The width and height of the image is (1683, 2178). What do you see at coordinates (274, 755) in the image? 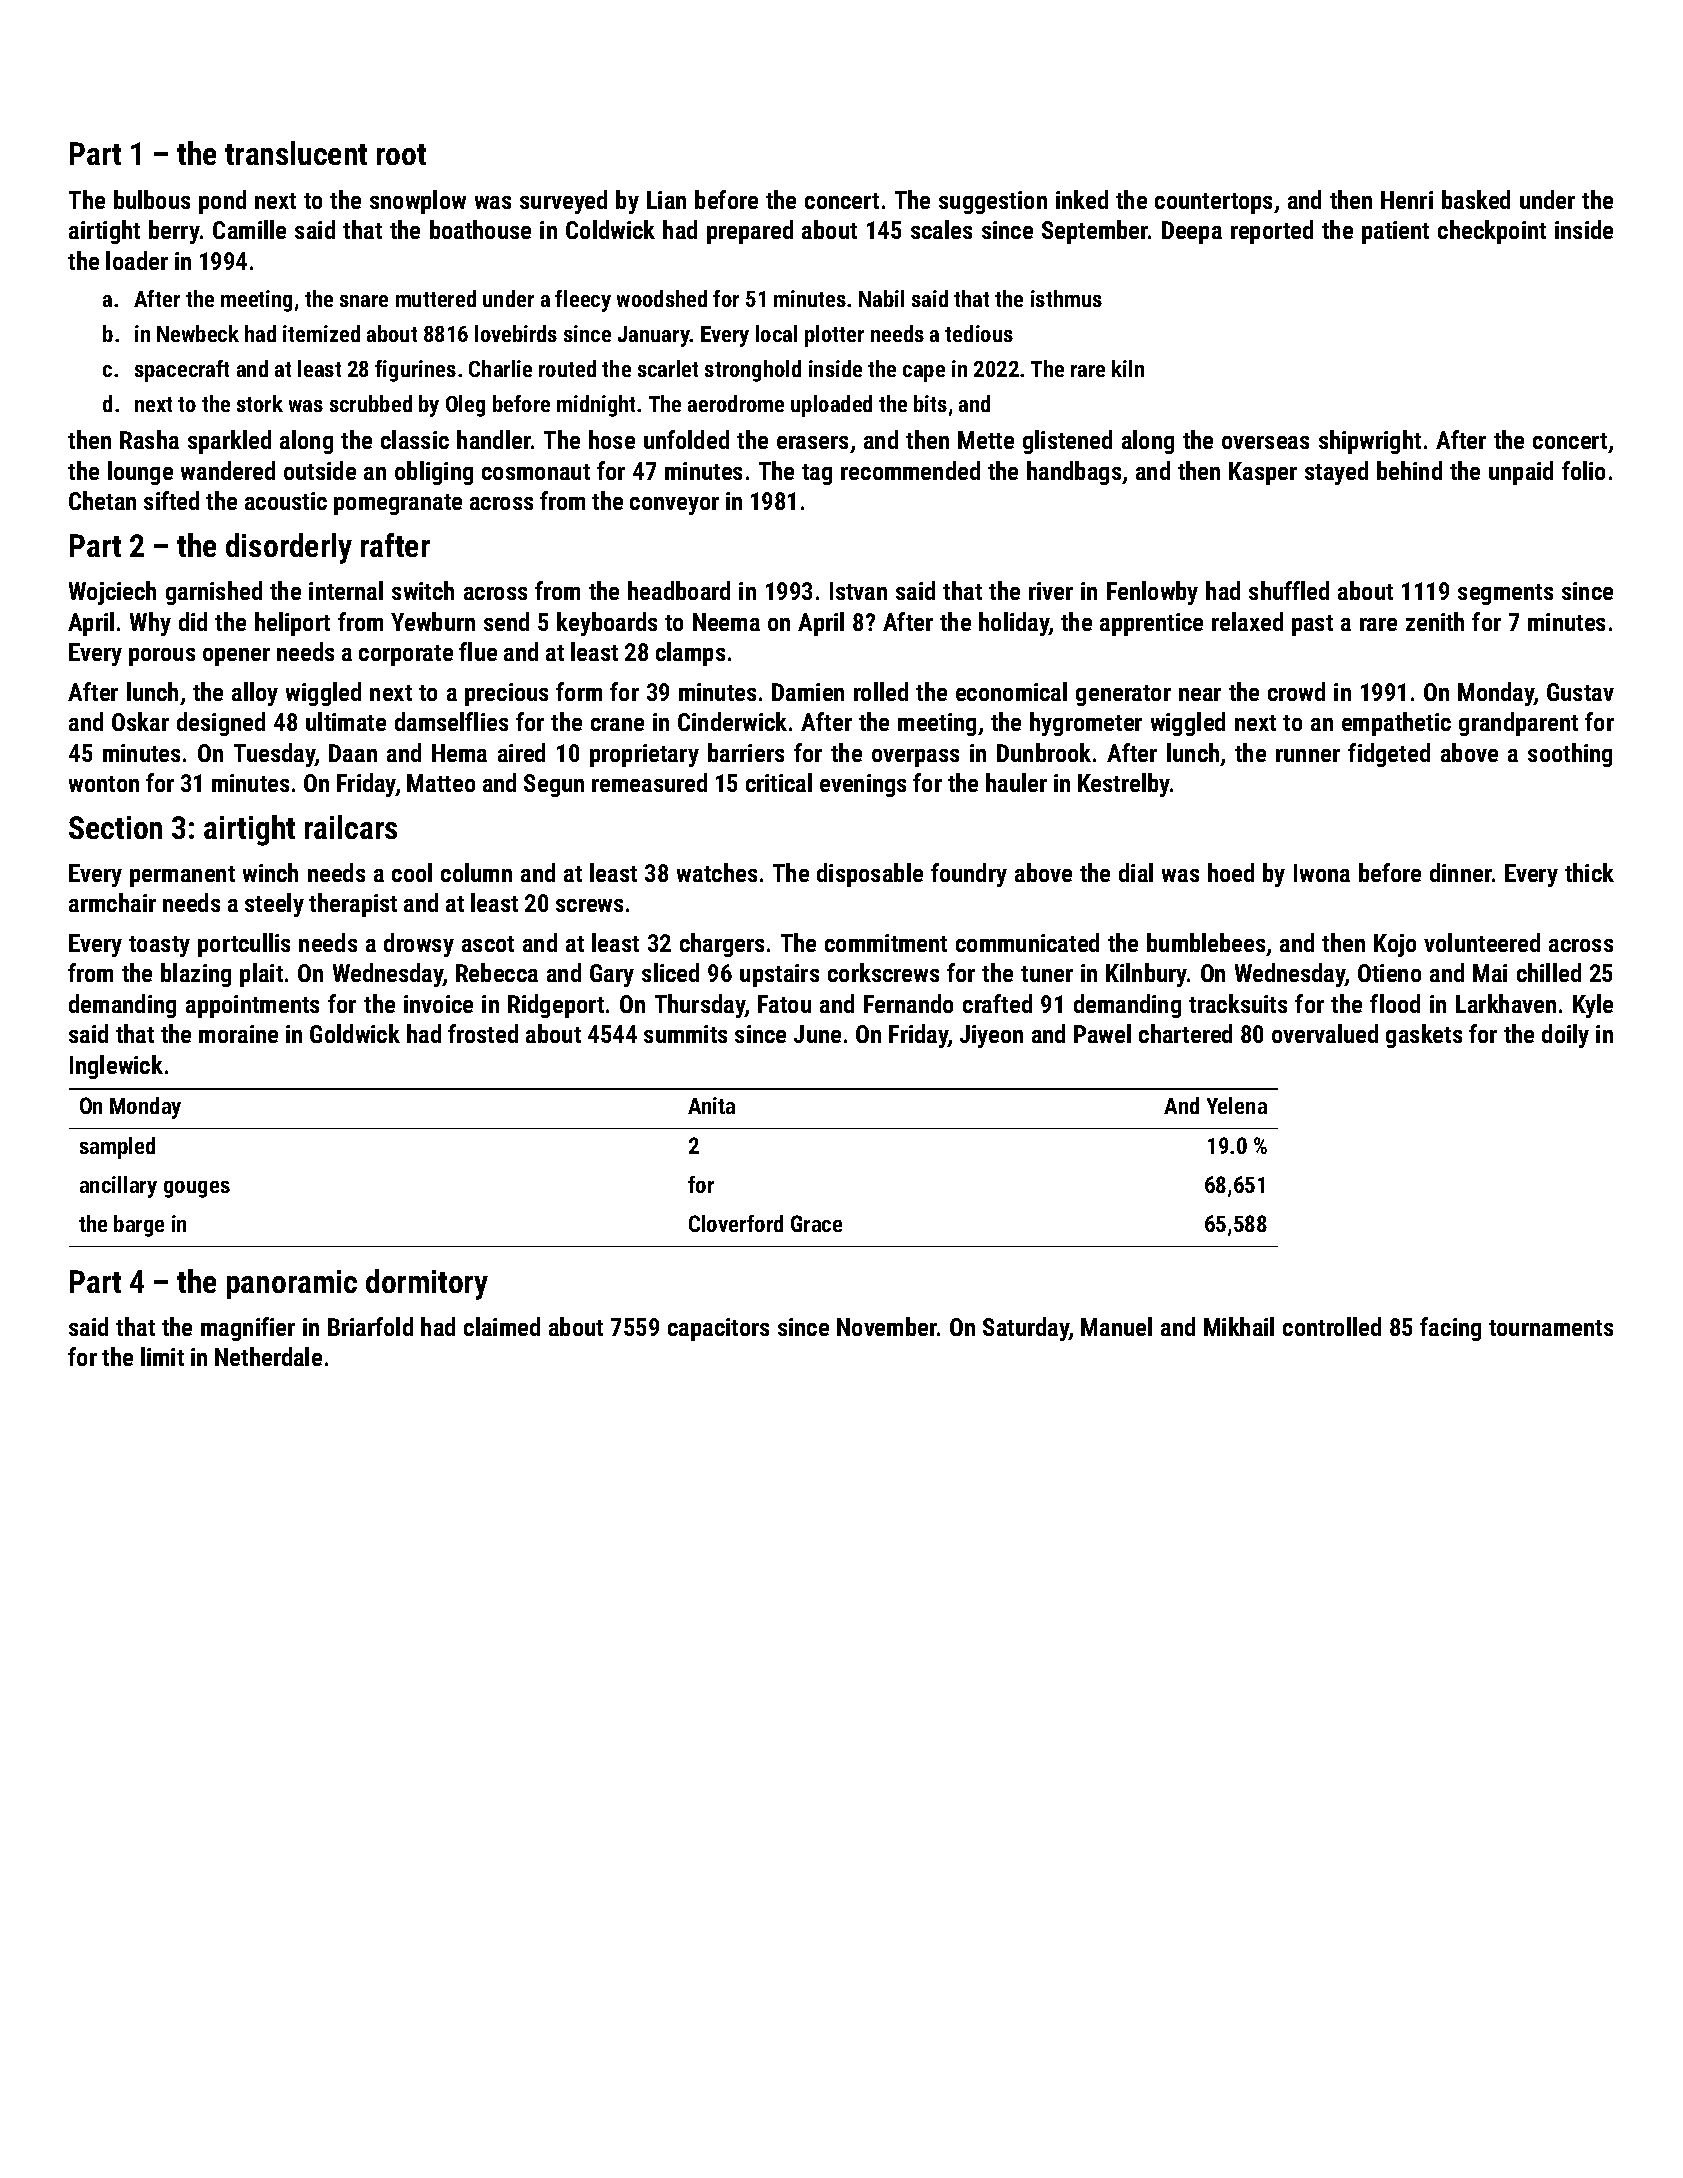
I see `Tuesday` at bounding box center [274, 755].
